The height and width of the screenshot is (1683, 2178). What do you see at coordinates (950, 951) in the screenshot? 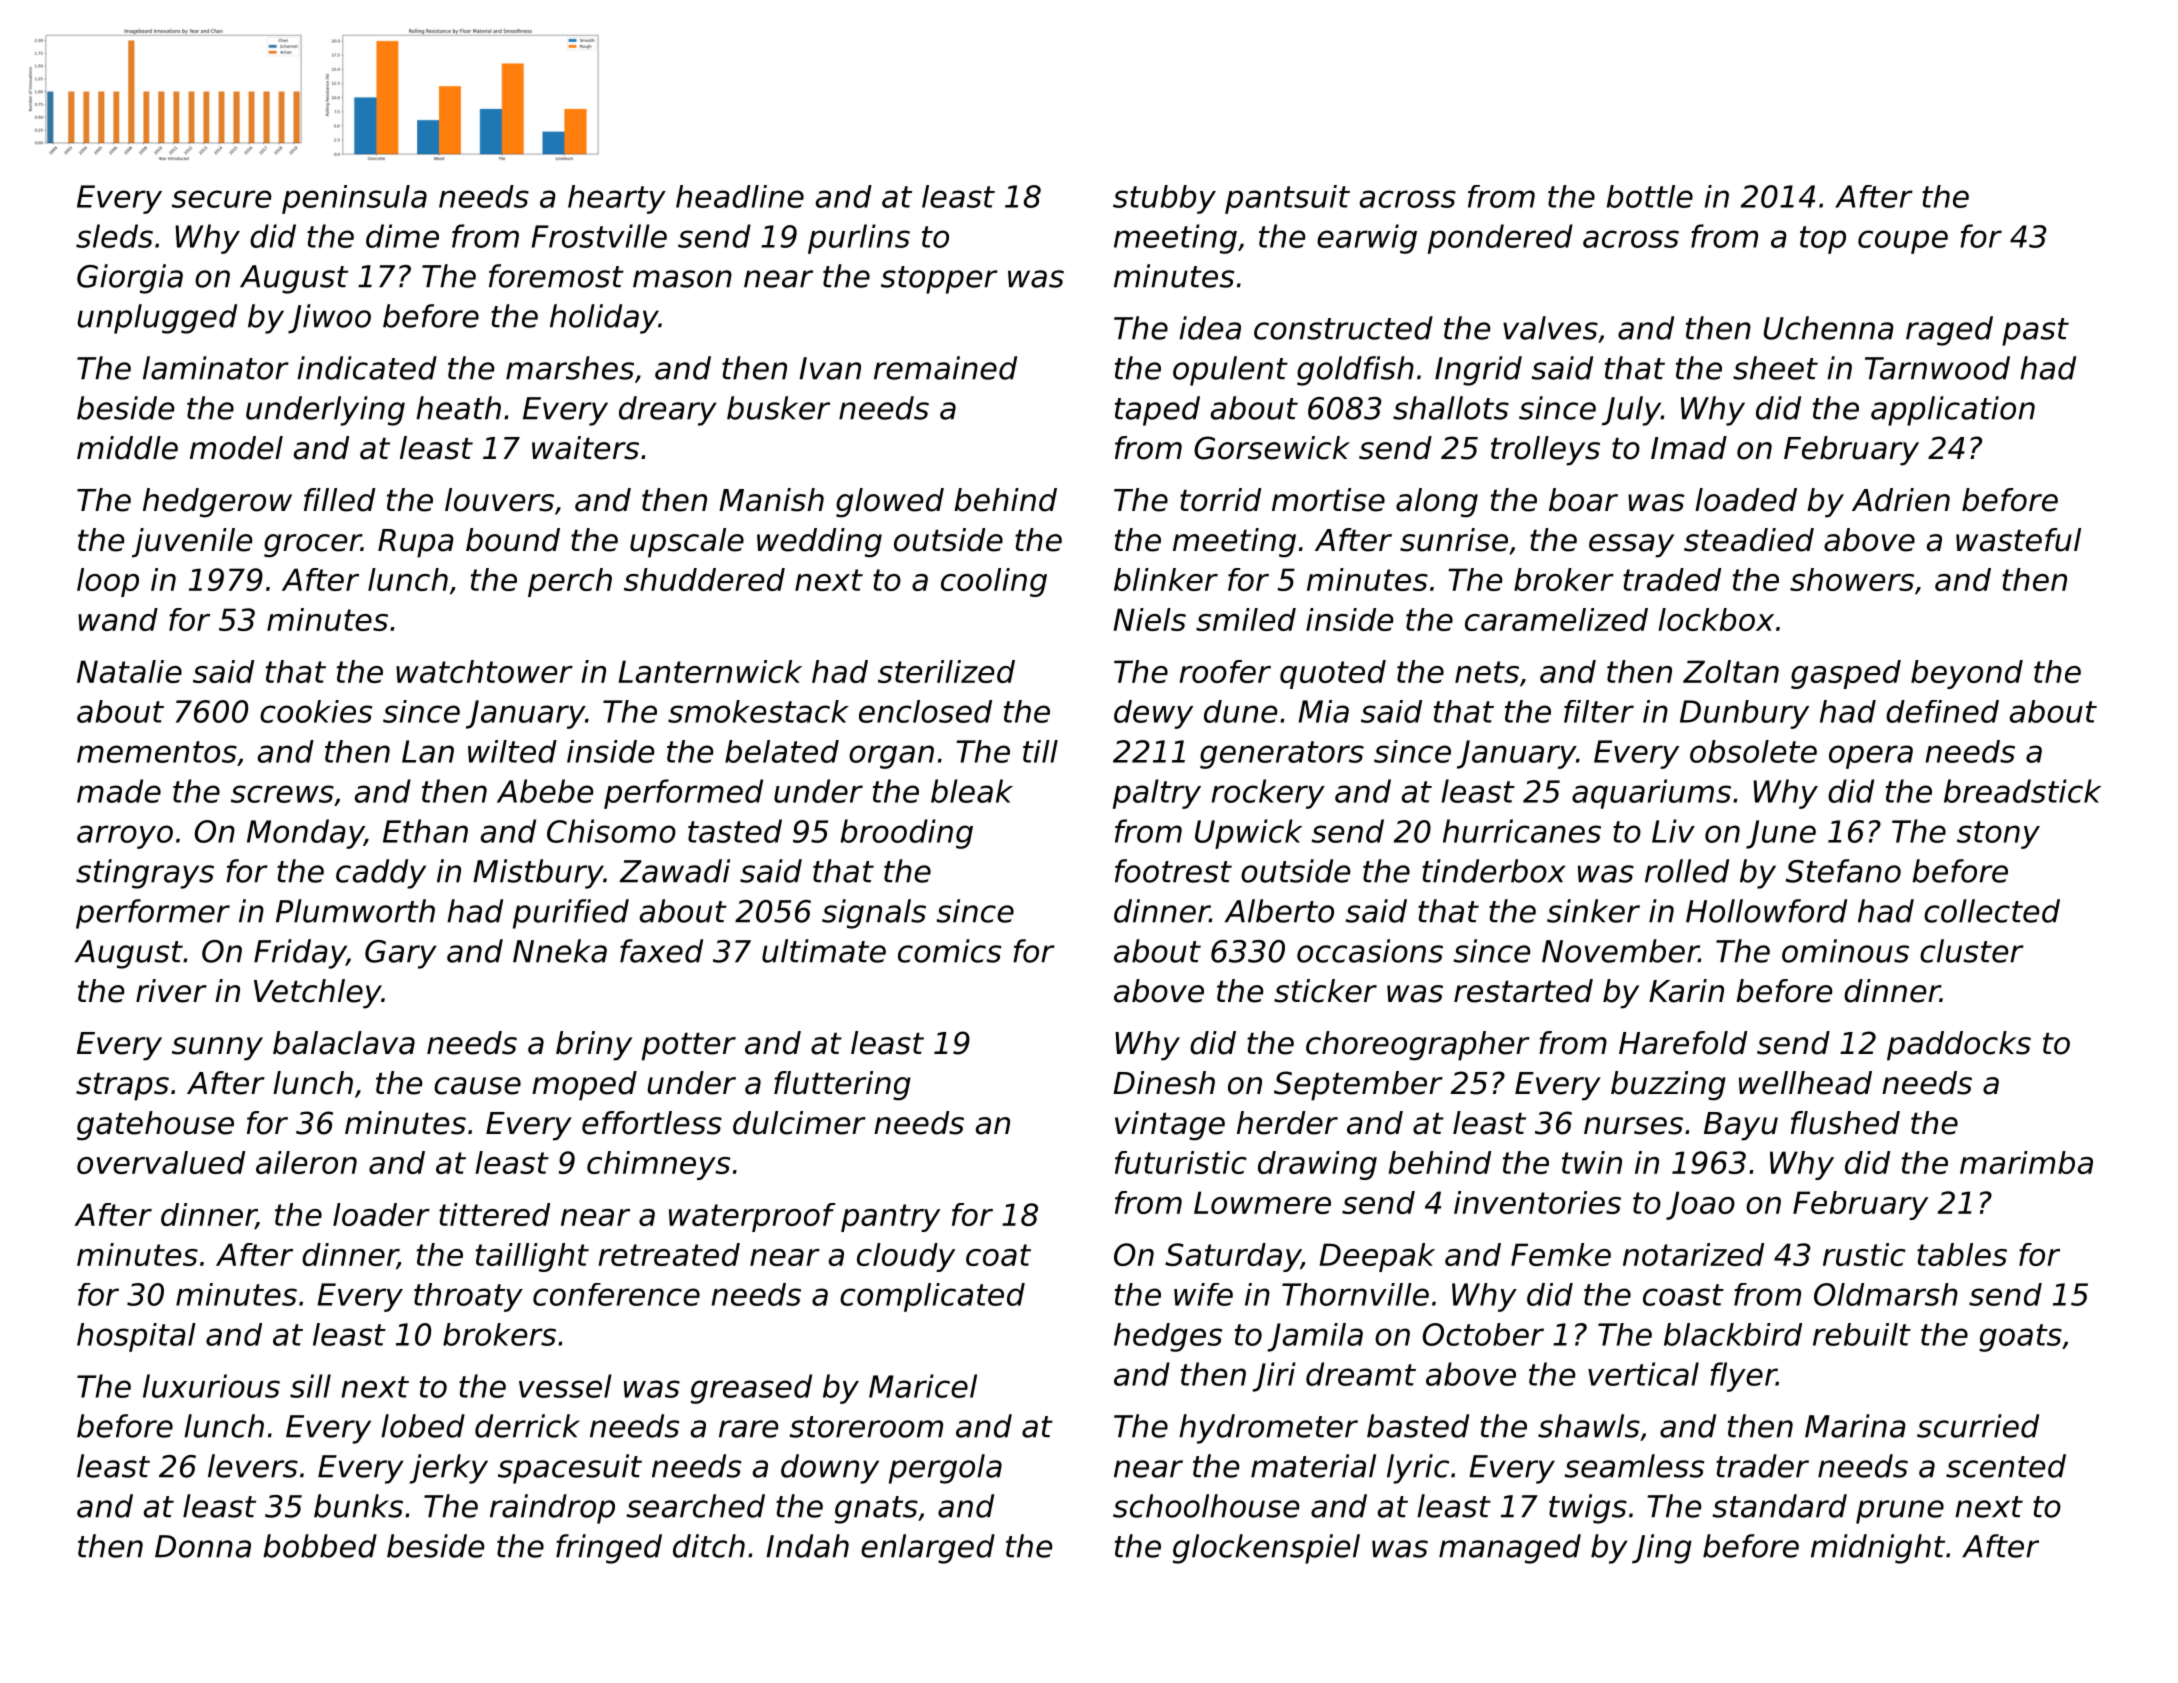
I see `comics` at bounding box center [950, 951].
